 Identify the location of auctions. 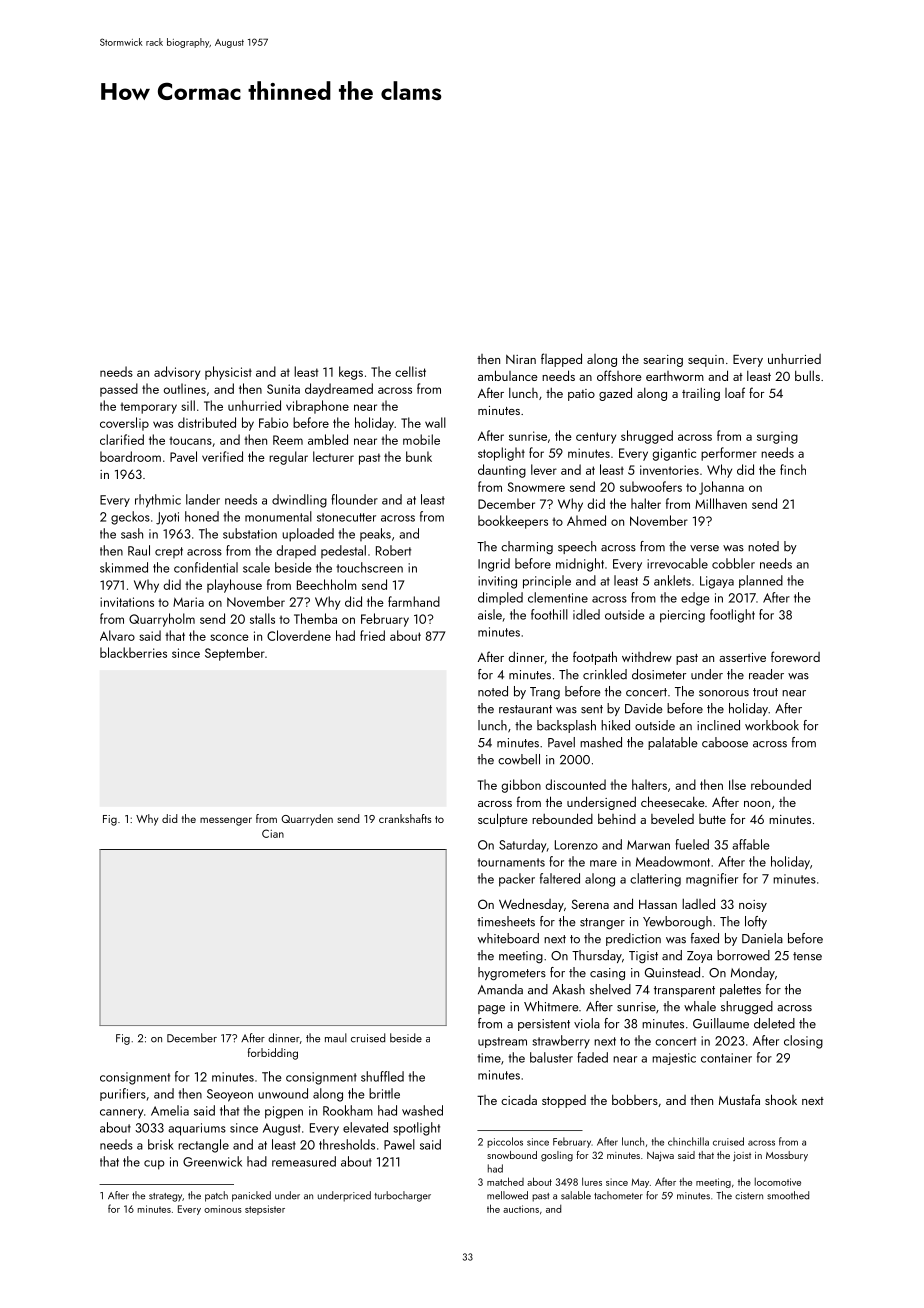
(521, 1209).
